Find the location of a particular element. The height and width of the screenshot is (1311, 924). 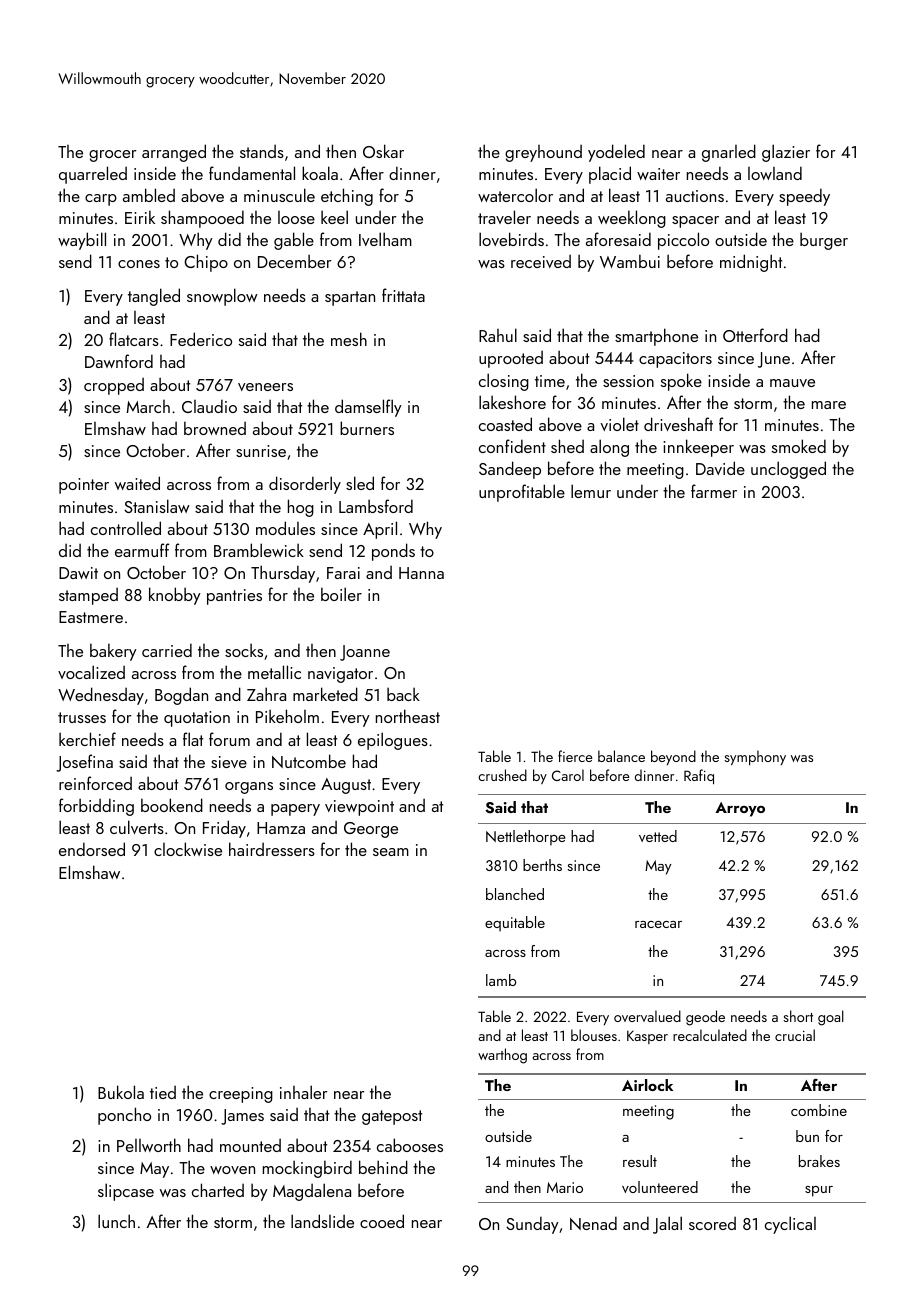

farmer is located at coordinates (714, 491).
